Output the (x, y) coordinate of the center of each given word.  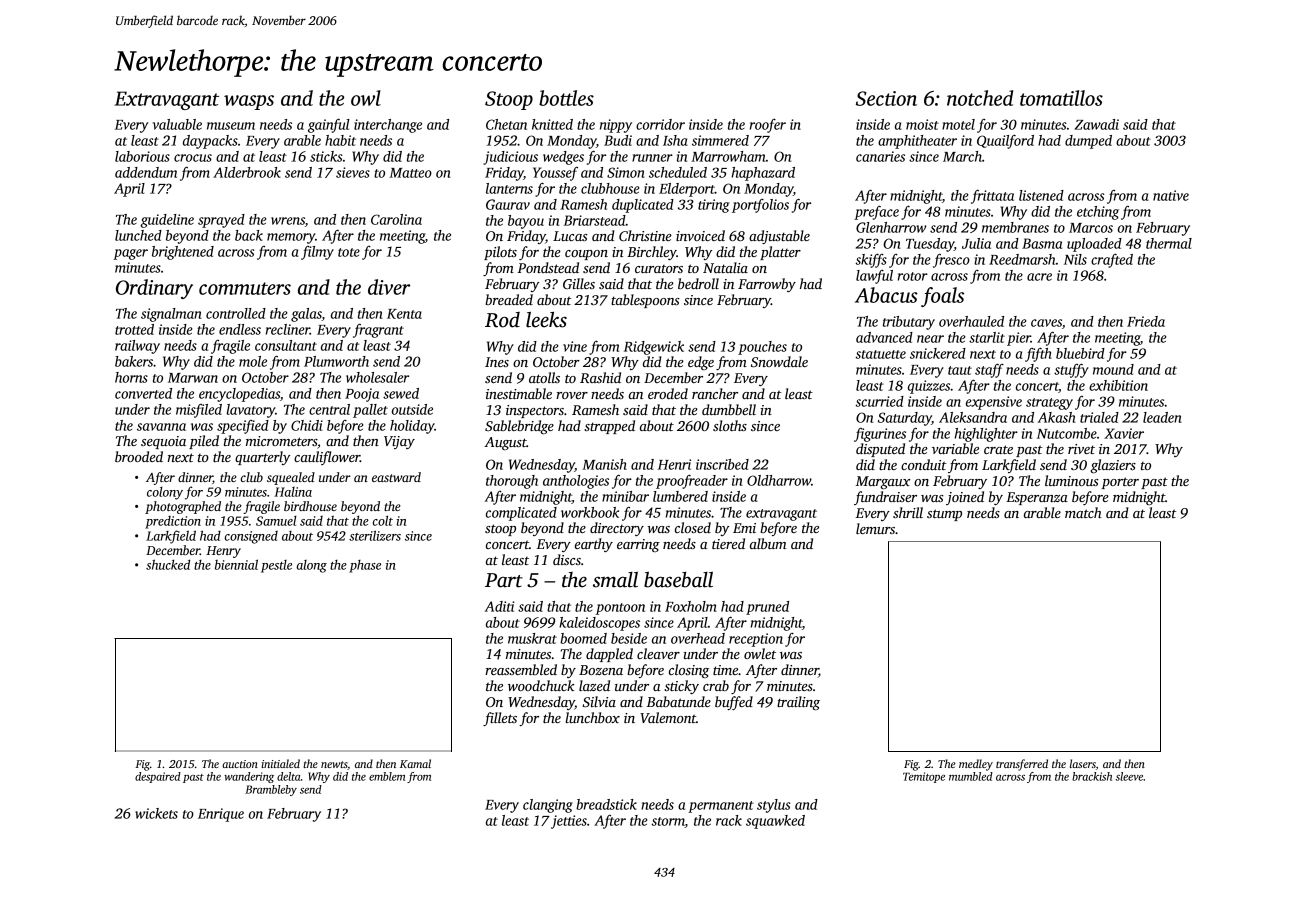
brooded (139, 456)
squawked (775, 822)
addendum (146, 172)
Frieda (1146, 321)
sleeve (1129, 776)
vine (575, 346)
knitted (552, 124)
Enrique (221, 815)
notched (980, 98)
